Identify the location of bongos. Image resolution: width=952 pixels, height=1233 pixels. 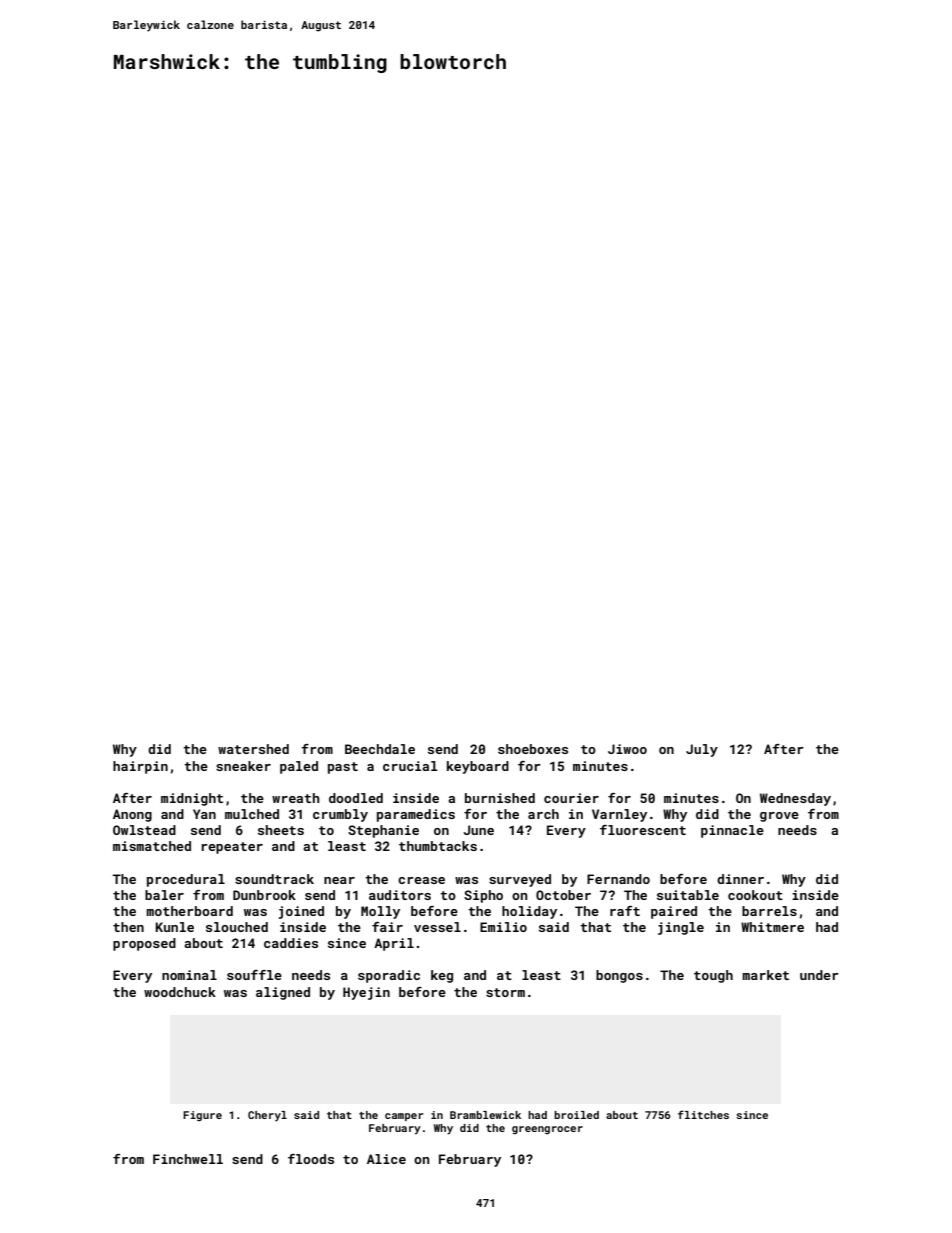
(619, 976).
